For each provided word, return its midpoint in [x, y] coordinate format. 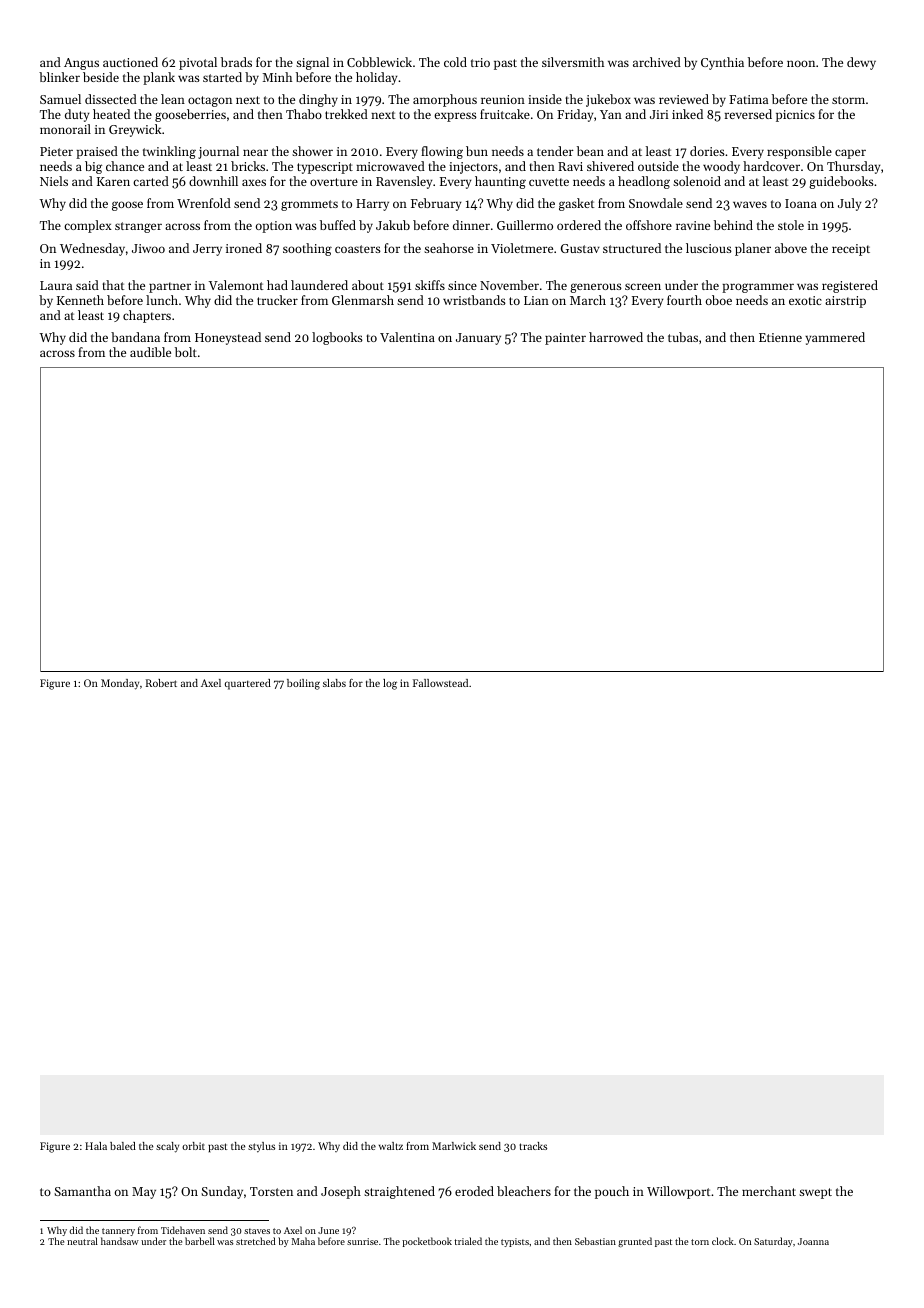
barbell [200, 1241]
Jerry [207, 250]
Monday [120, 684]
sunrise [362, 1241]
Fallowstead [440, 683]
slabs [334, 683]
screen [643, 286]
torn [700, 1242]
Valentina [407, 337]
